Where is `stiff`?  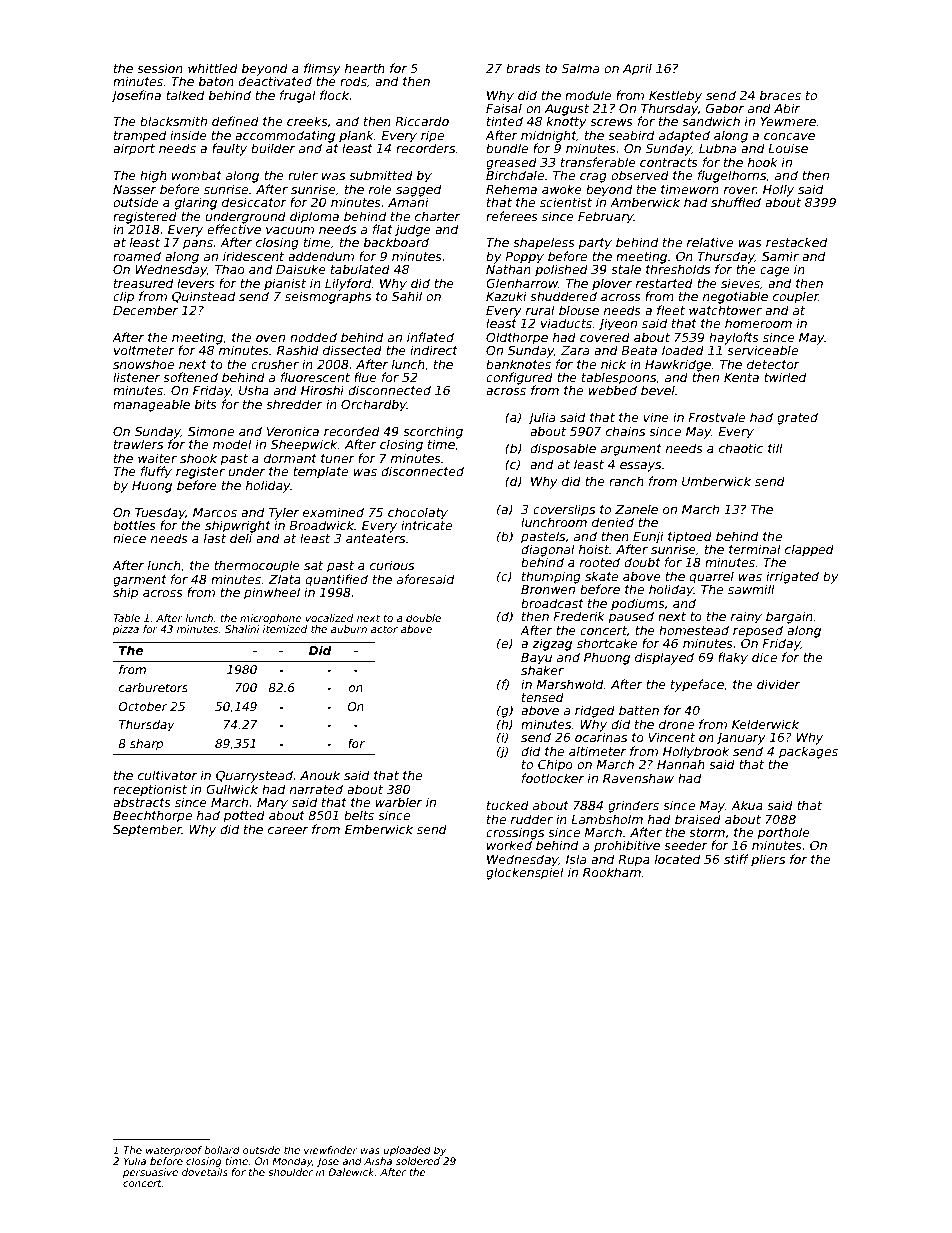 stiff is located at coordinates (736, 859).
